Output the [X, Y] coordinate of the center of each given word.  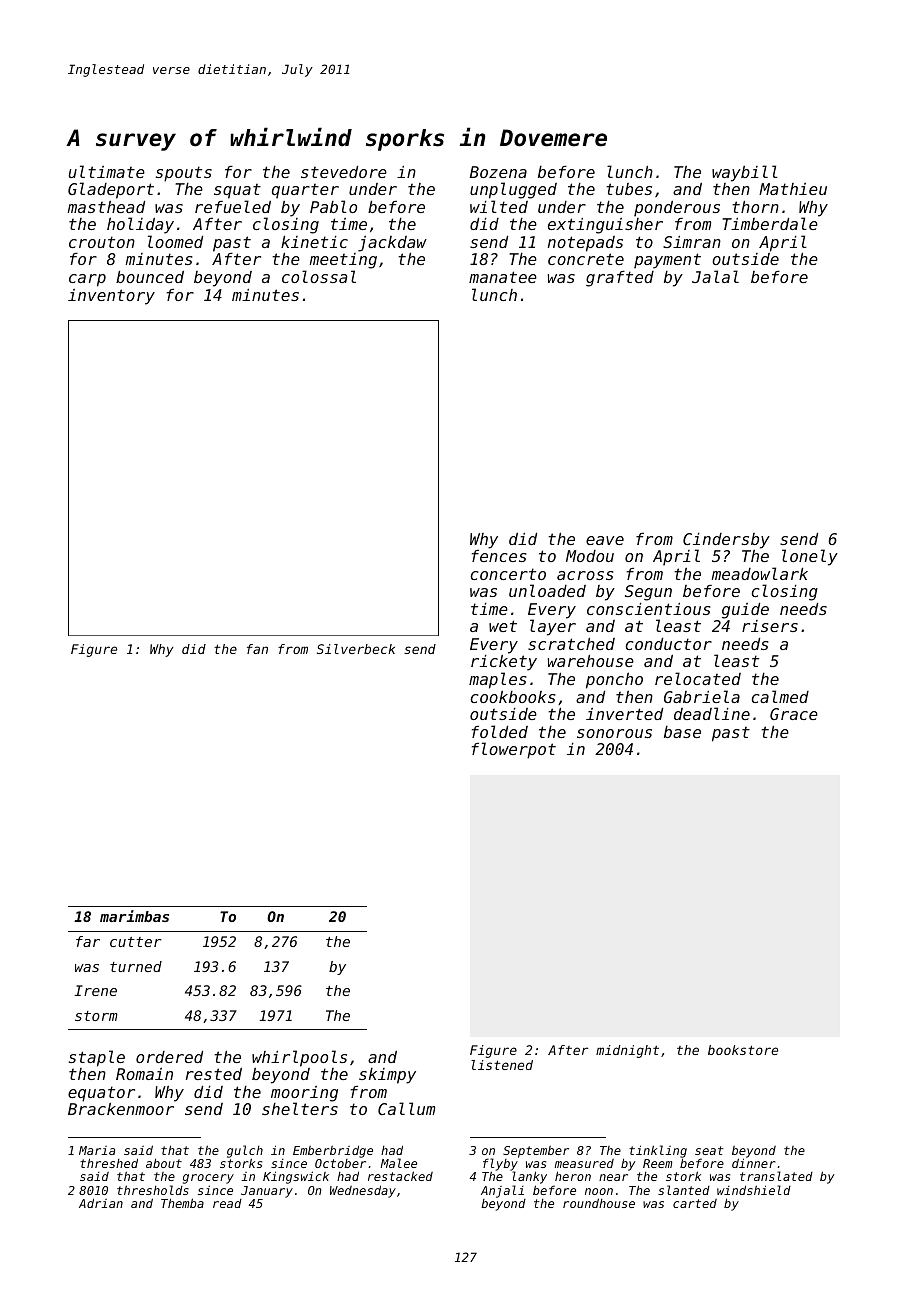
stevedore [344, 172]
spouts [184, 174]
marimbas [134, 916]
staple [97, 1058]
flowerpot [514, 750]
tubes [629, 189]
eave [605, 540]
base [682, 732]
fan [257, 649]
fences [499, 556]
